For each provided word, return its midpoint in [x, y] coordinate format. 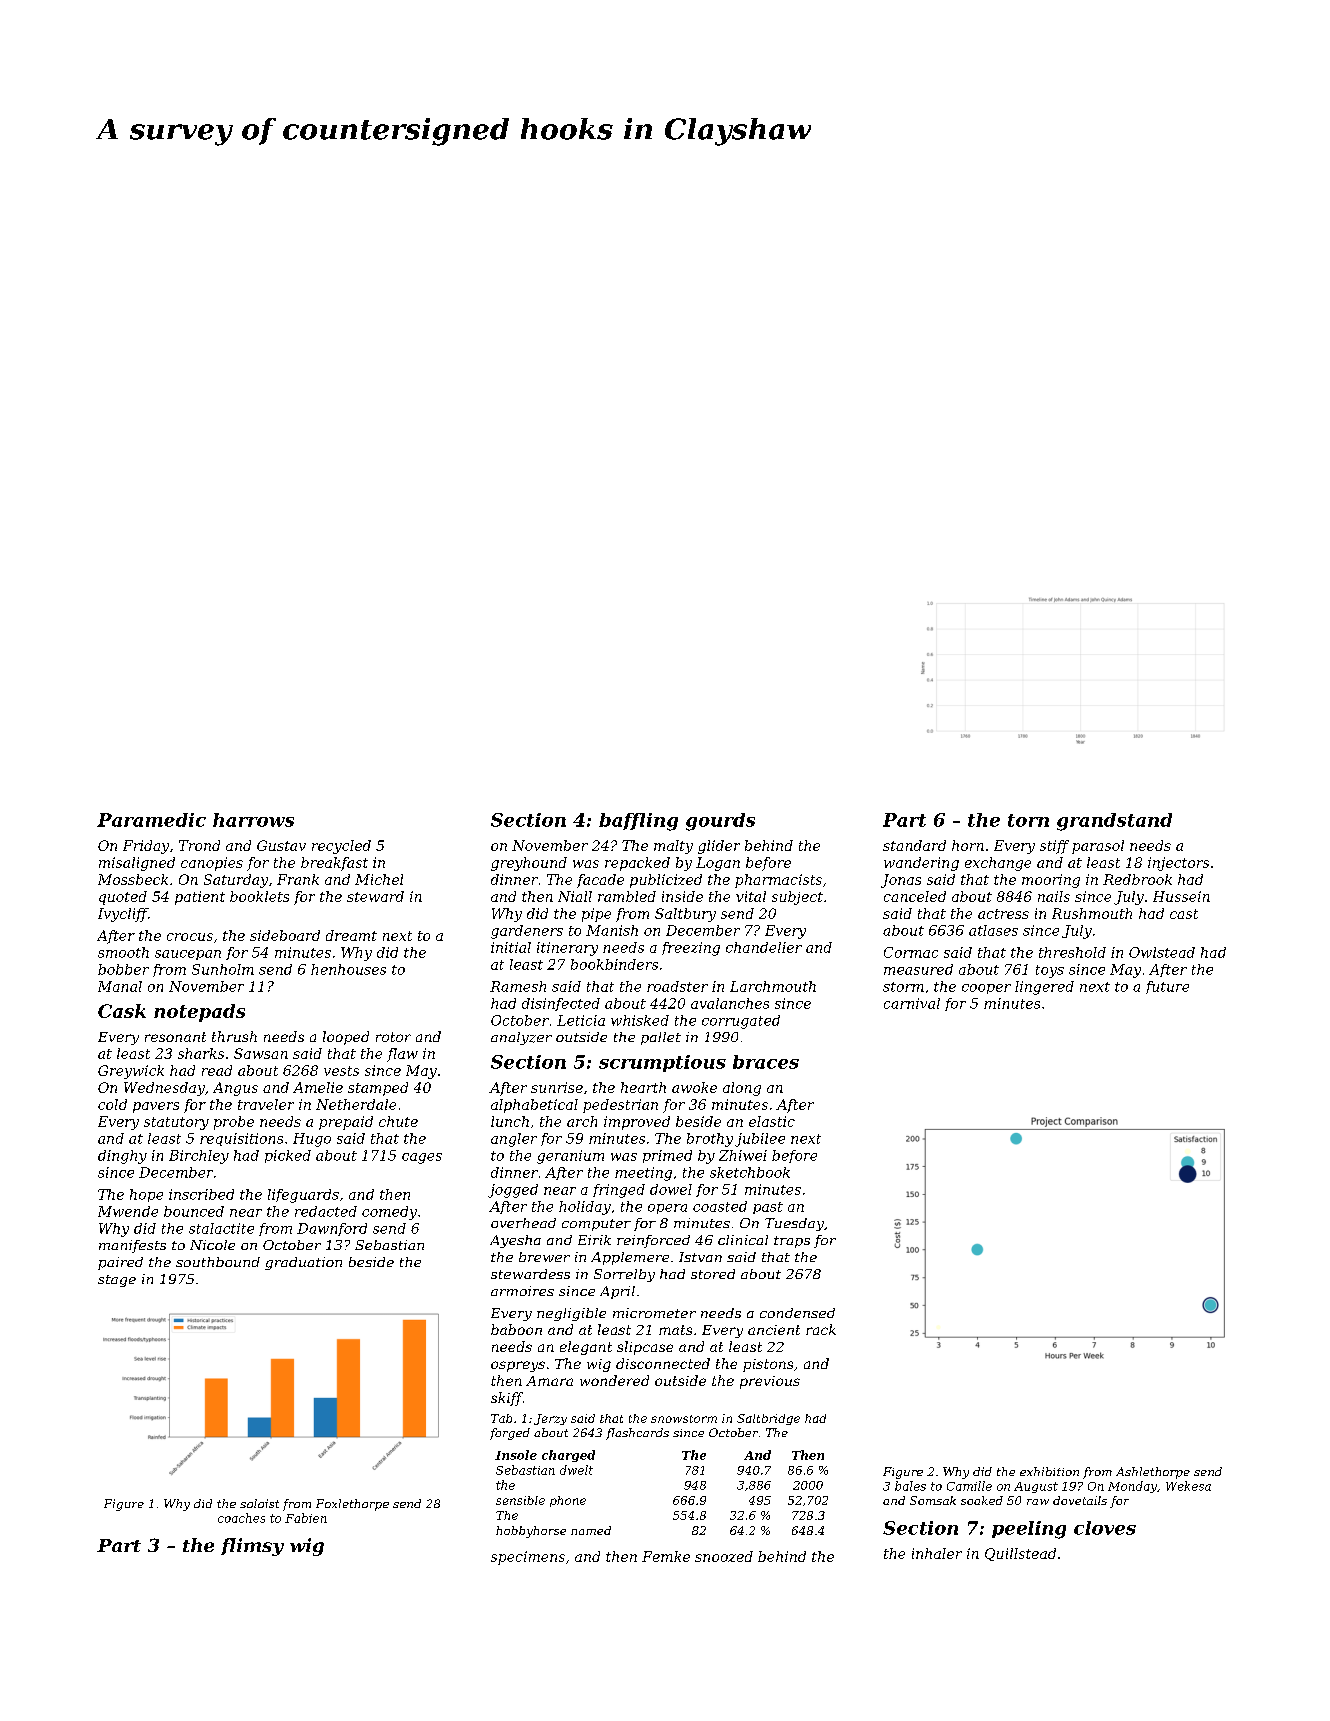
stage [117, 1281]
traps [792, 1242]
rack [821, 1329]
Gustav [281, 845]
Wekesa [1188, 1486]
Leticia [581, 1020]
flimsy [252, 1547]
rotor [393, 1037]
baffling [638, 822]
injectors [1178, 864]
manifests [132, 1246]
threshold [1072, 952]
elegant [586, 1348]
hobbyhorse [531, 1532]
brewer [544, 1257]
